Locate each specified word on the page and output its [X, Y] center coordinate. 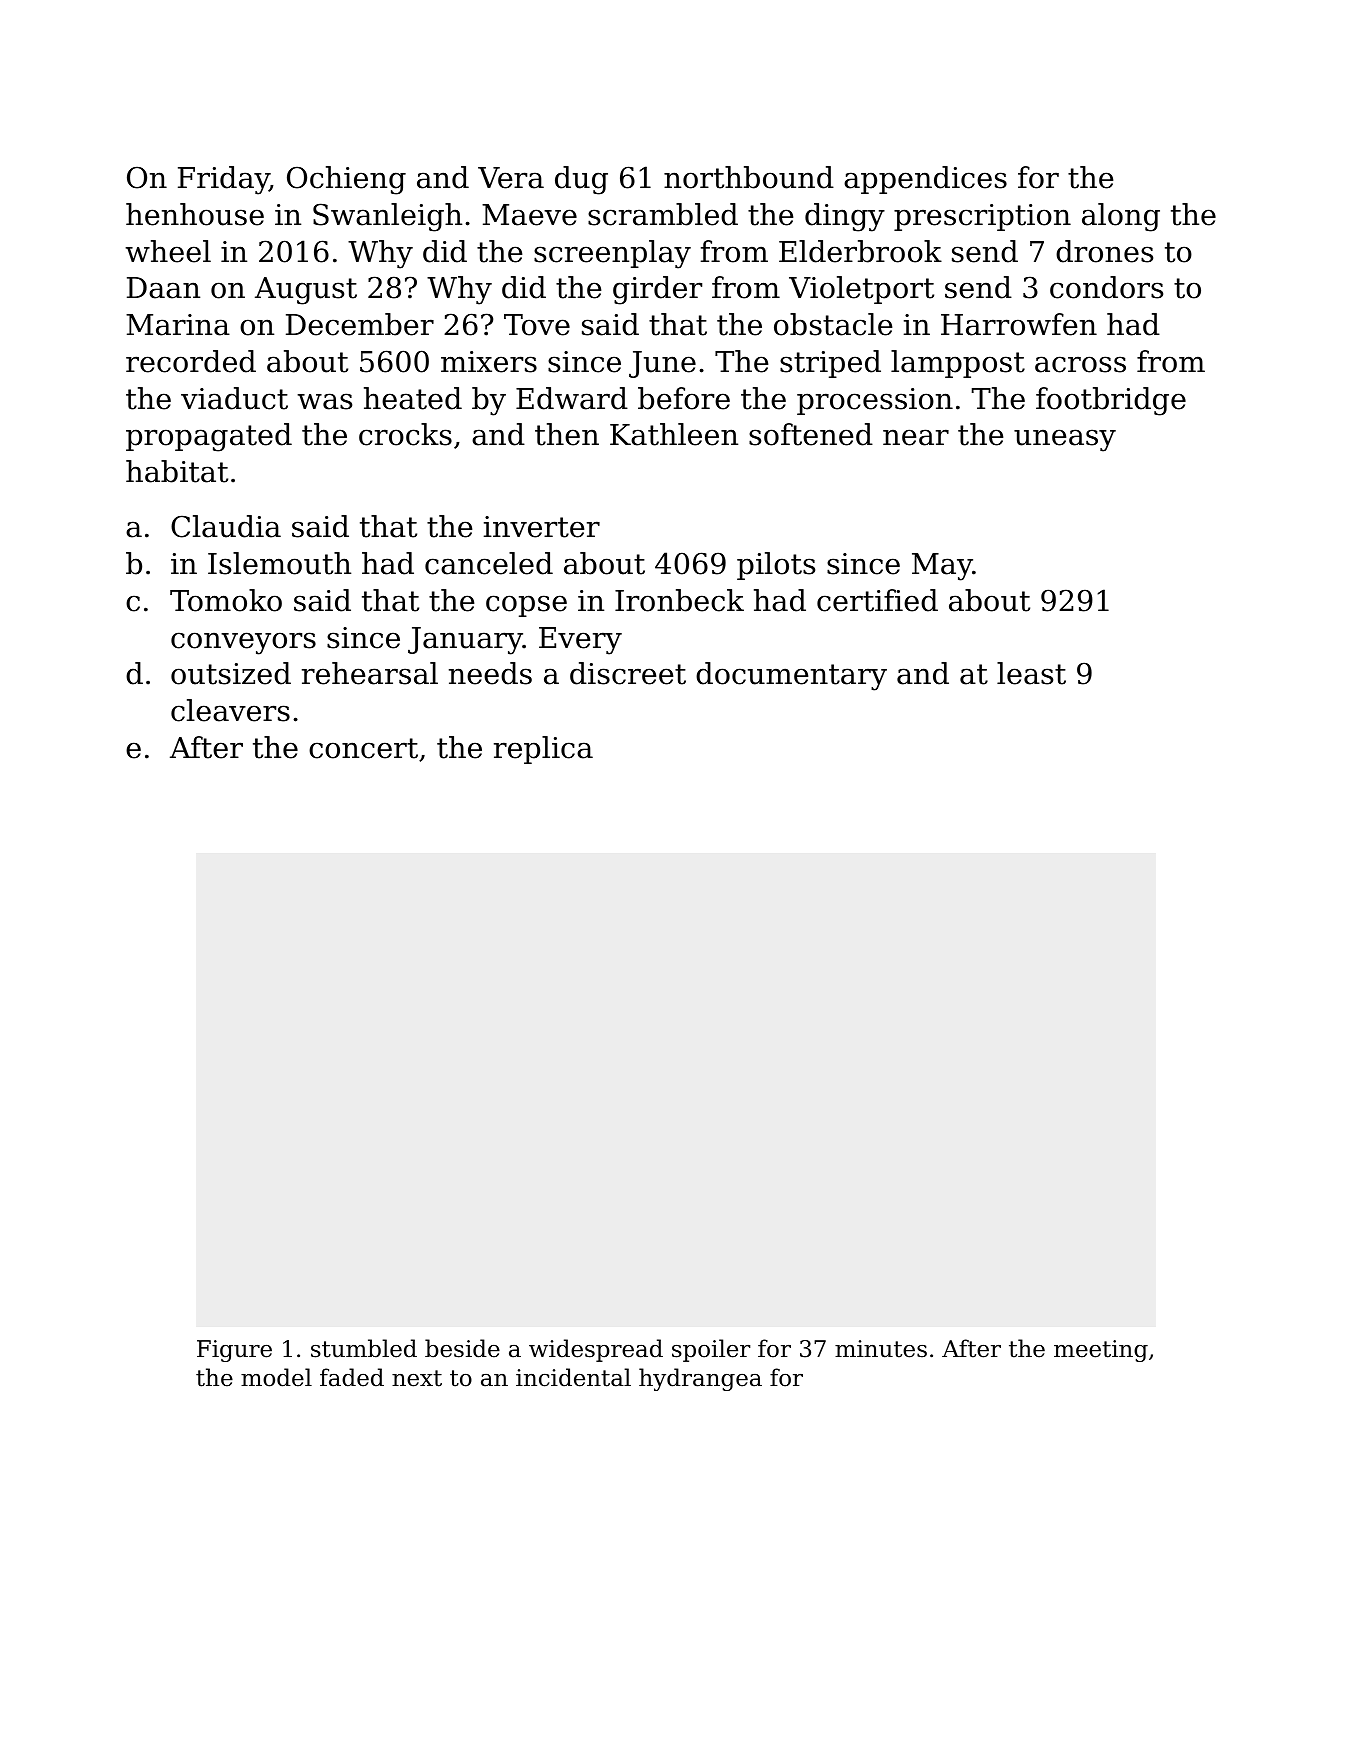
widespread [596, 1350]
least [1031, 673]
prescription [982, 217]
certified [877, 600]
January [465, 641]
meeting [1101, 1351]
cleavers [230, 710]
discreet [628, 673]
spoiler [711, 1350]
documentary [791, 676]
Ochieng [346, 180]
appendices [925, 180]
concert [363, 748]
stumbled [364, 1348]
